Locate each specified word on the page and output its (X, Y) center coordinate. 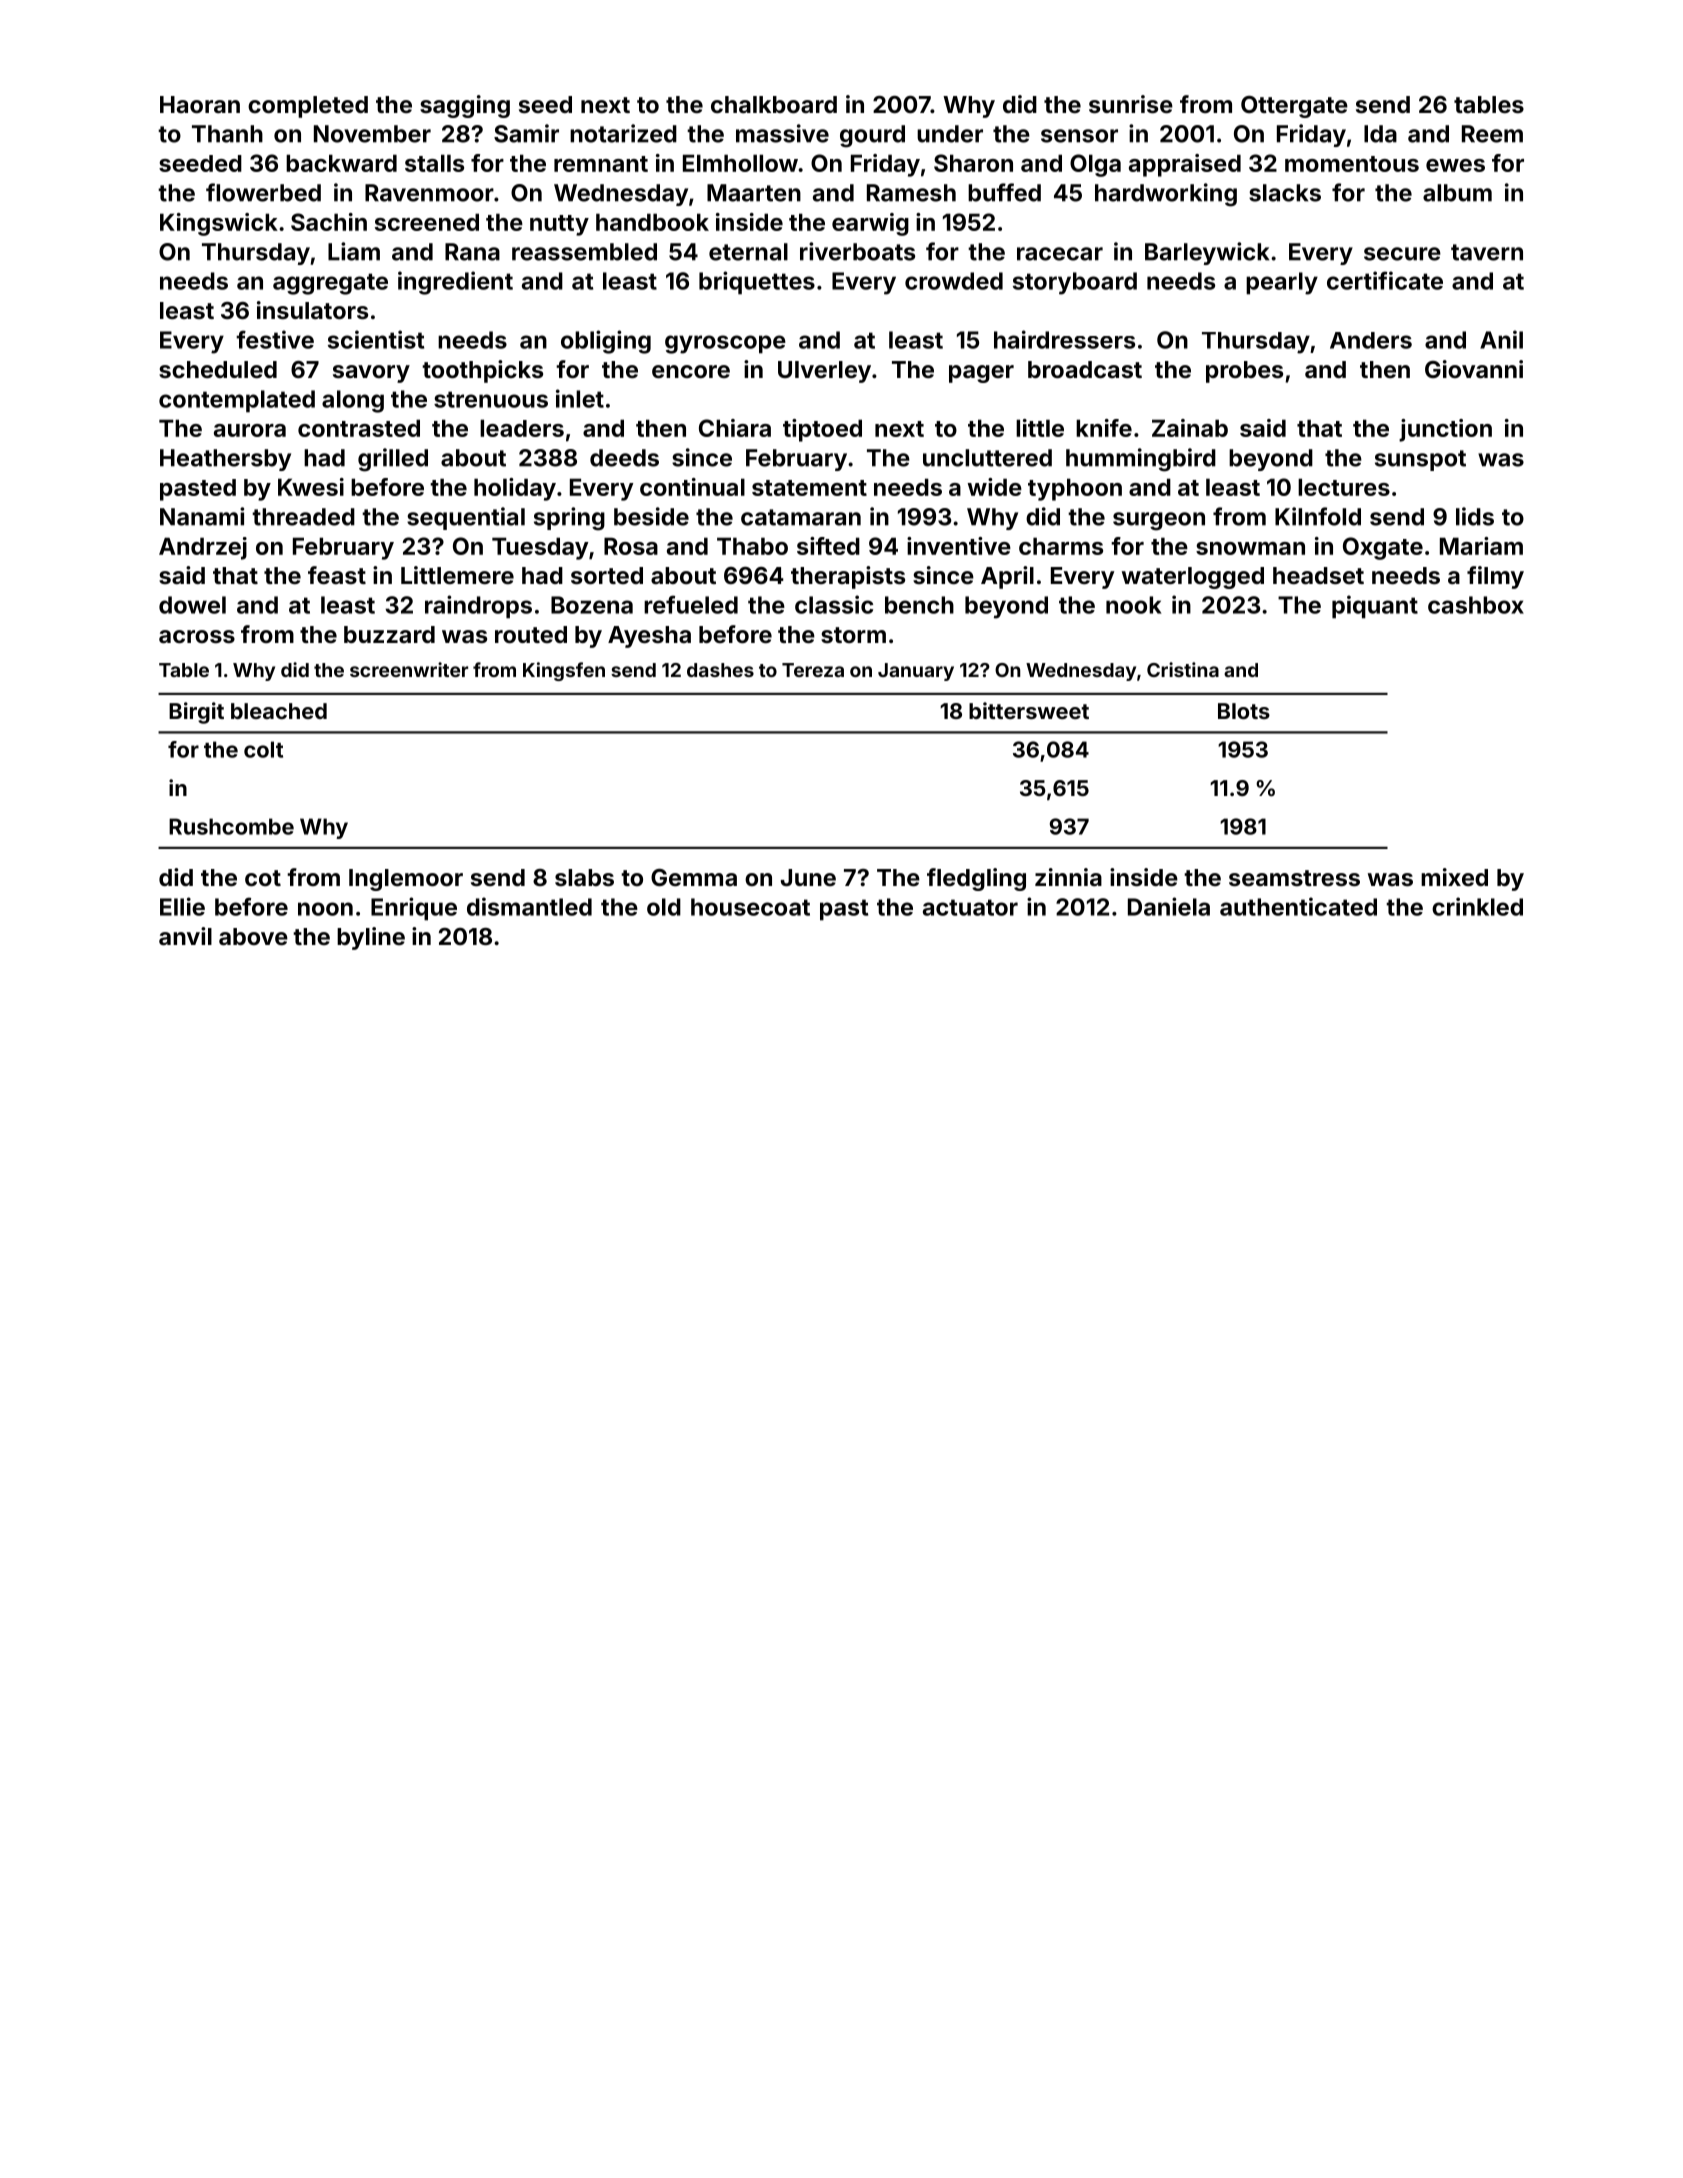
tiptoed (822, 430)
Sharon (973, 163)
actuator (970, 907)
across (197, 636)
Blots (1244, 711)
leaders (522, 428)
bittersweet (1029, 710)
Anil (1501, 339)
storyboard (1075, 283)
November (372, 134)
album (1457, 193)
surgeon (1159, 521)
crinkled (1477, 906)
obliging (606, 342)
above (253, 936)
